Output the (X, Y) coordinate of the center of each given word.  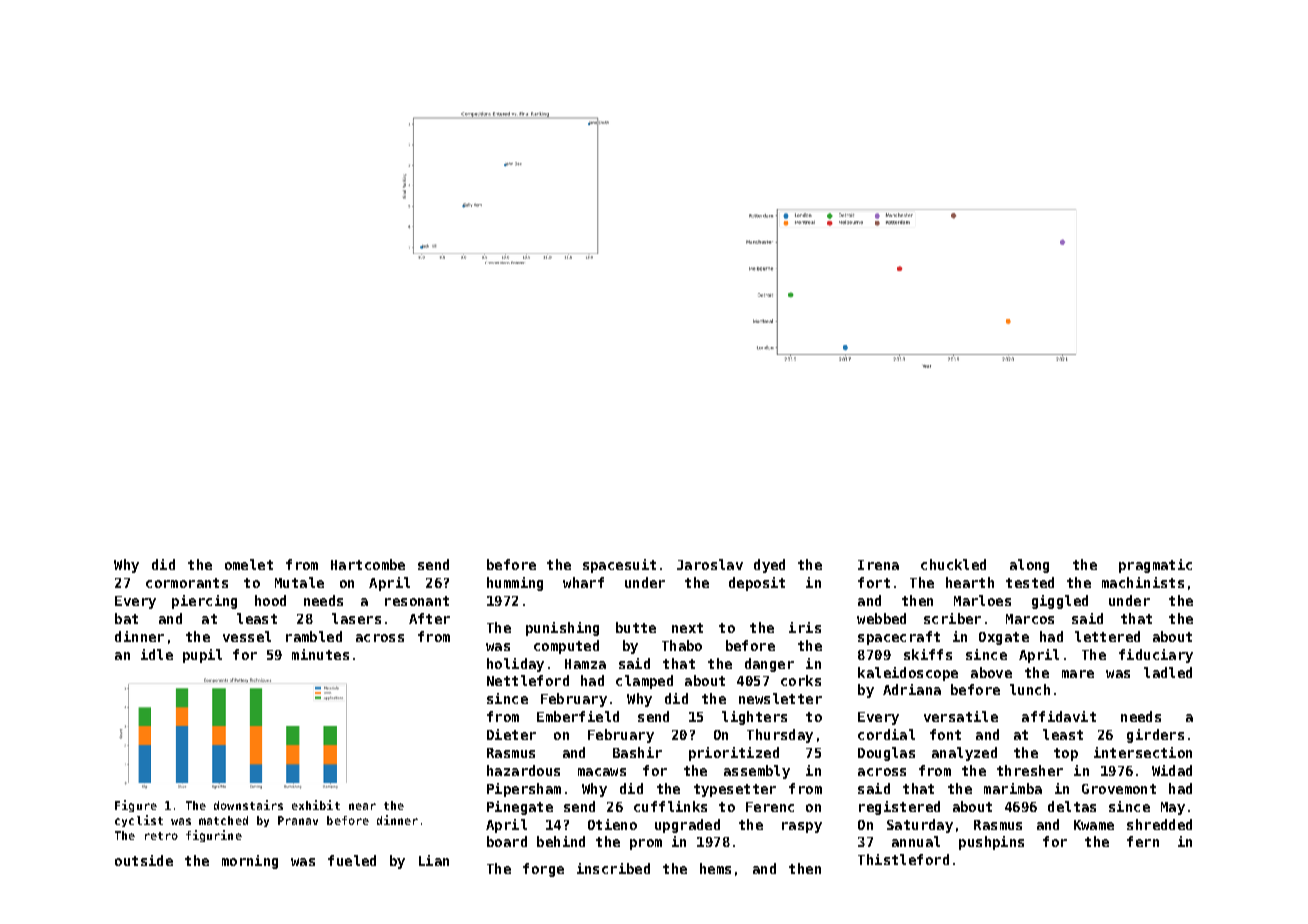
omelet (249, 564)
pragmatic (1155, 566)
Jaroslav (710, 564)
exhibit (316, 805)
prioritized (734, 754)
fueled (352, 860)
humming (515, 584)
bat (126, 618)
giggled (1060, 602)
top (1066, 754)
